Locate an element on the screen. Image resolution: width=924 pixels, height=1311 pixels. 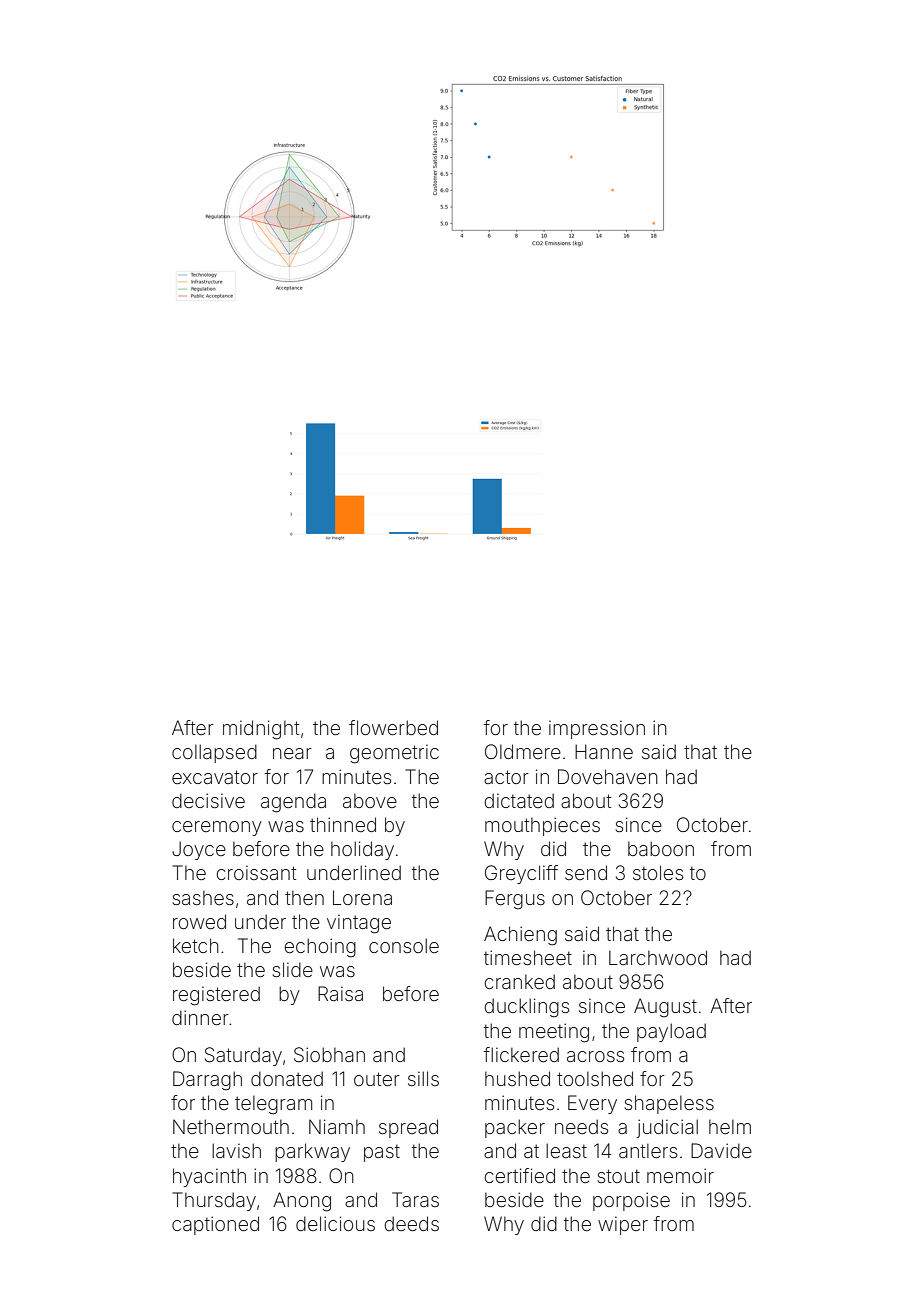
slide is located at coordinates (292, 969).
